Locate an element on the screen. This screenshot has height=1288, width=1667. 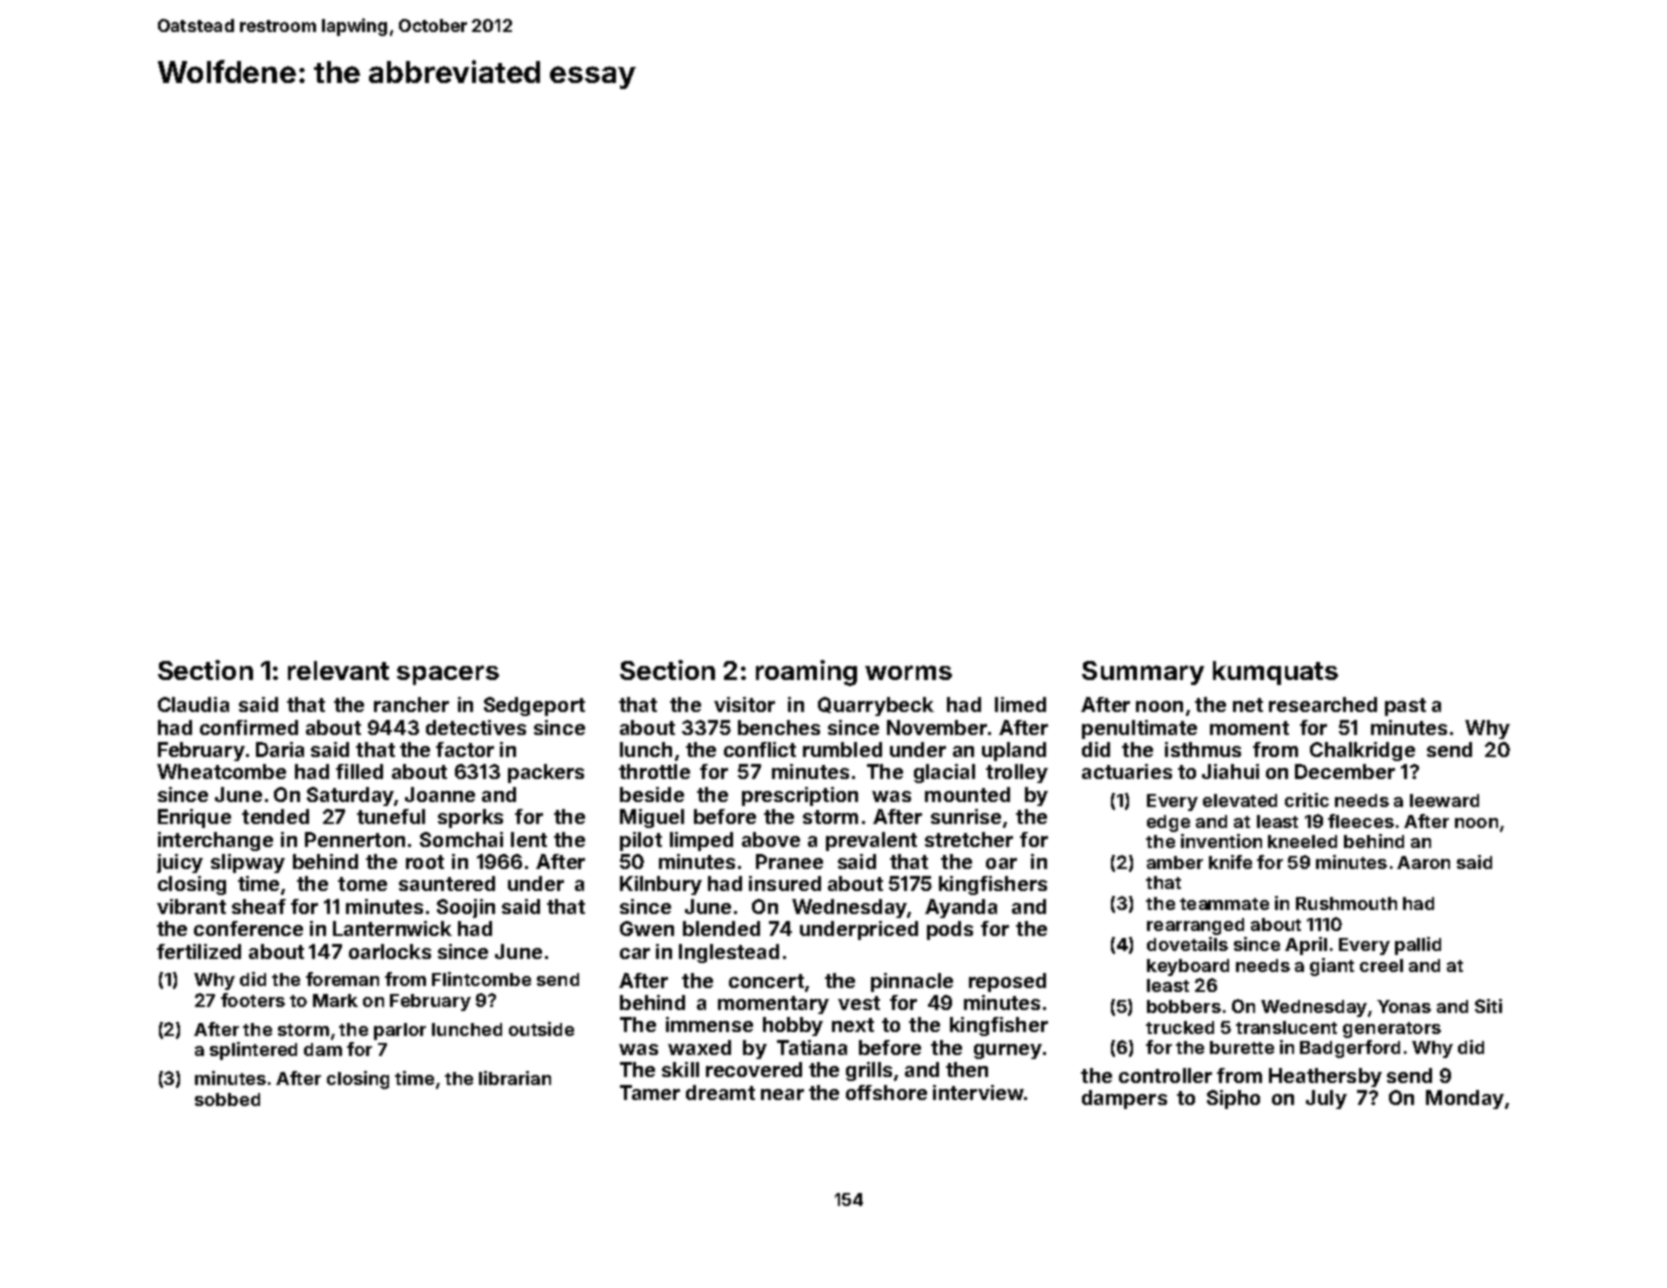
relevant is located at coordinates (338, 670).
